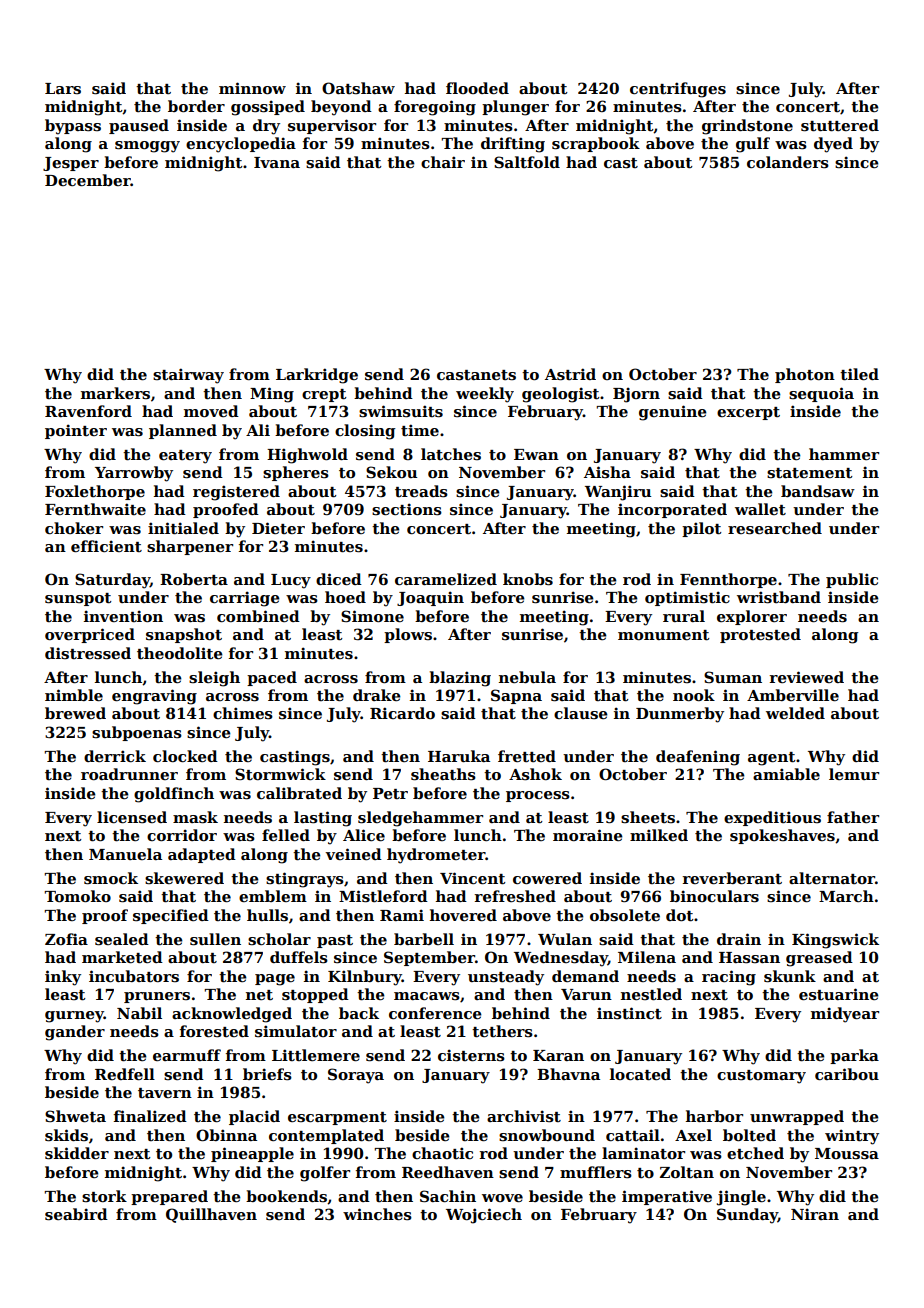 Image resolution: width=924 pixels, height=1308 pixels. I want to click on racing, so click(729, 978).
